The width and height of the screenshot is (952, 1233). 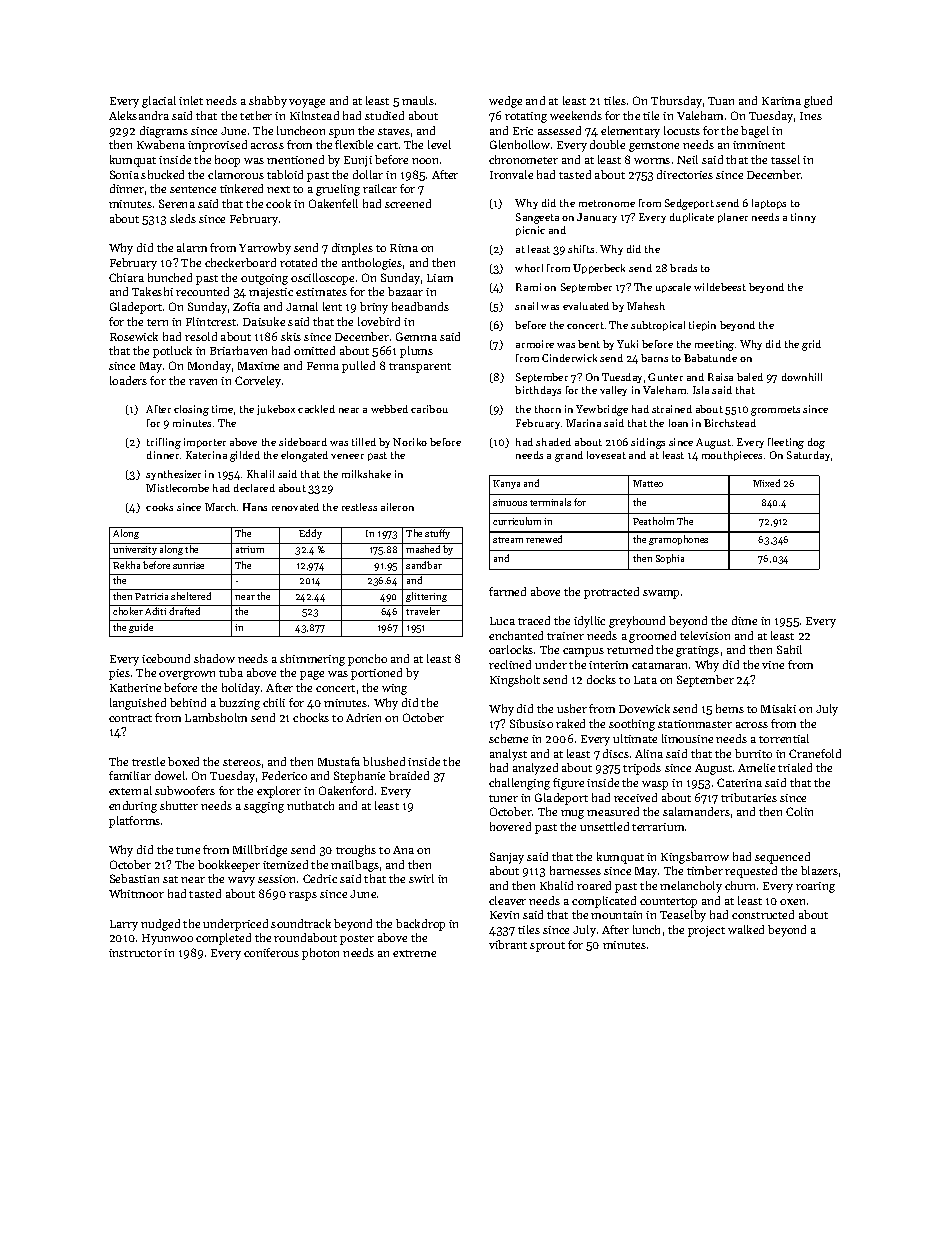 What do you see at coordinates (645, 680) in the screenshot?
I see `Lata` at bounding box center [645, 680].
